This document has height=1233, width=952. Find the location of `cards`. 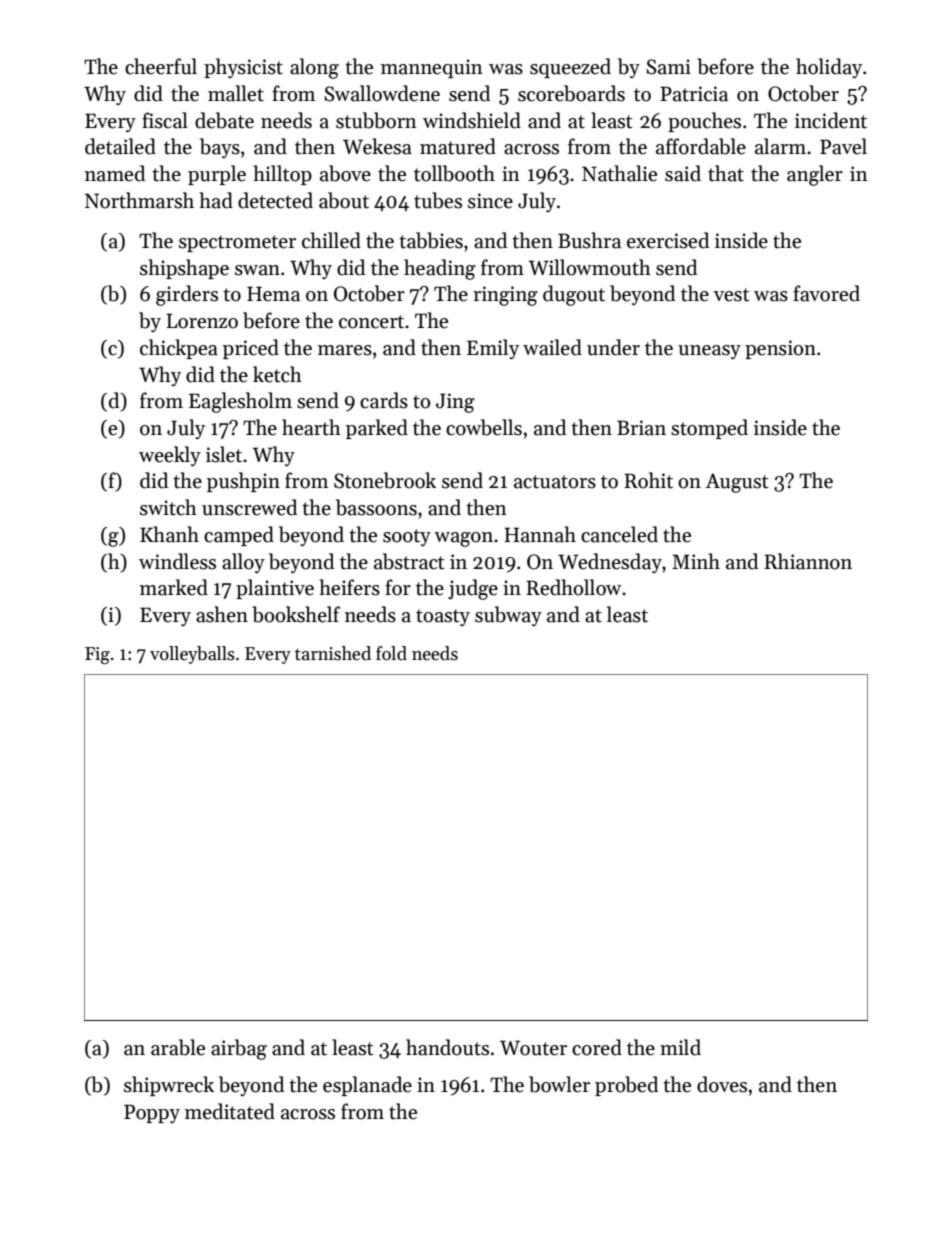

cards is located at coordinates (384, 400).
